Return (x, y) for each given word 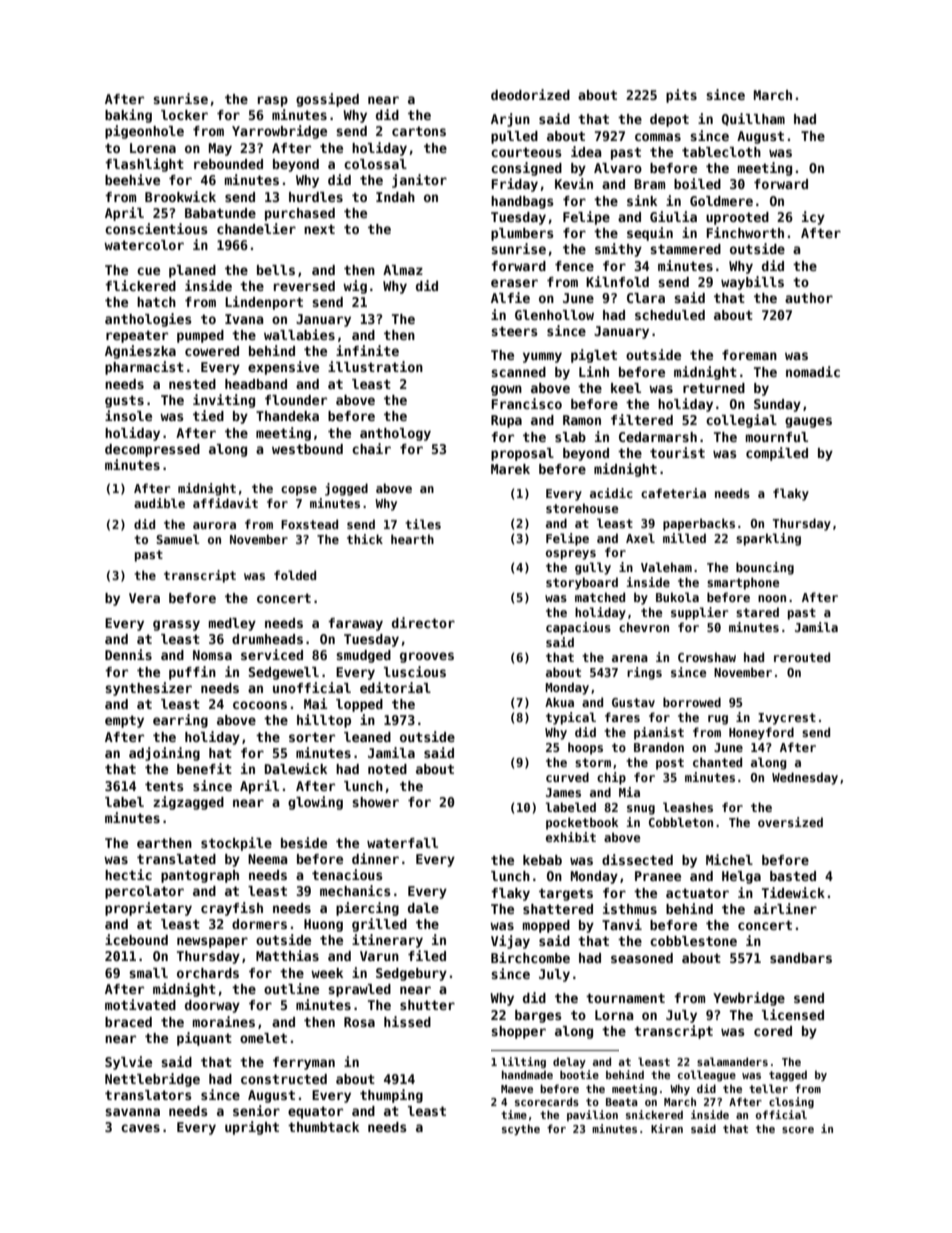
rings (644, 673)
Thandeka (287, 416)
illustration (375, 366)
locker (184, 115)
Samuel (178, 539)
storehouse (582, 508)
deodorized (530, 94)
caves (140, 1128)
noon (772, 598)
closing (791, 1102)
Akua (559, 702)
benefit (204, 768)
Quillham (753, 119)
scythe (521, 1129)
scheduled (670, 315)
